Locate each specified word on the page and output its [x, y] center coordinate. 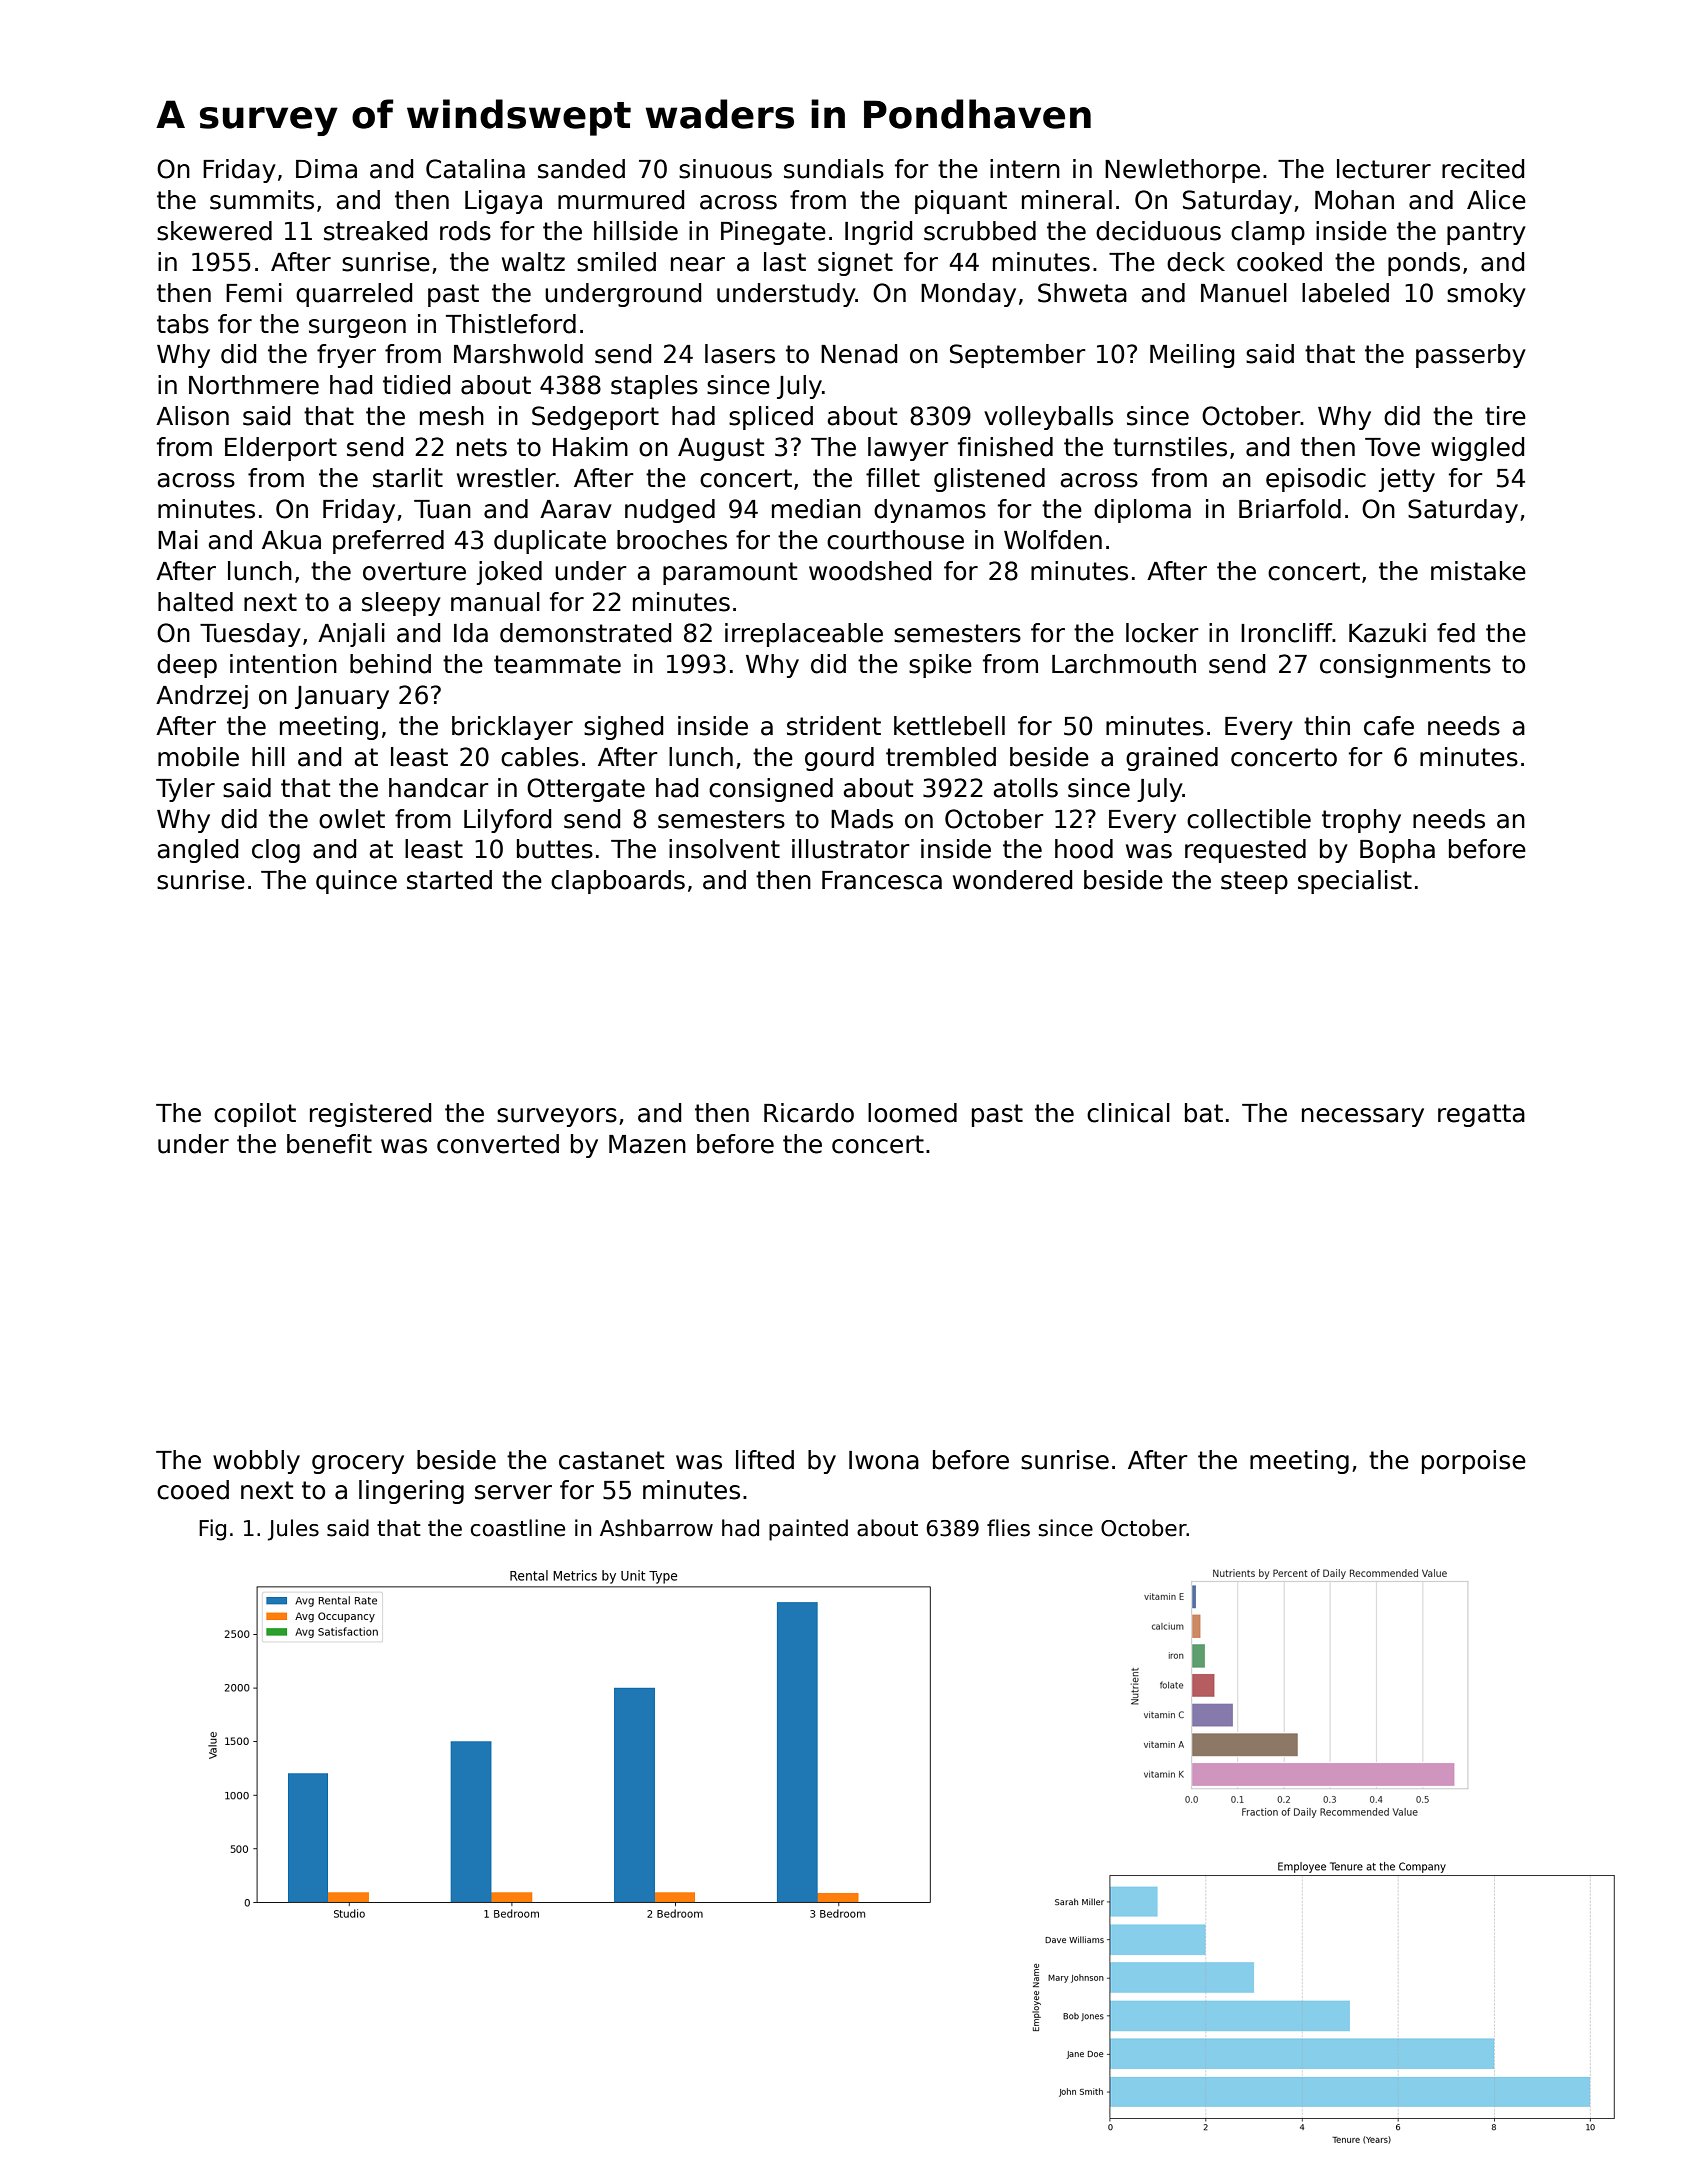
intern [1025, 169]
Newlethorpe [1182, 171]
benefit [329, 1144]
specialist [1355, 882]
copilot [255, 1115]
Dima [326, 169]
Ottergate [586, 790]
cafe [1389, 726]
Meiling [1192, 356]
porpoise [1474, 1462]
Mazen [647, 1144]
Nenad [859, 354]
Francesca [882, 880]
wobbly [256, 1462]
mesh [452, 416]
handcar [439, 788]
